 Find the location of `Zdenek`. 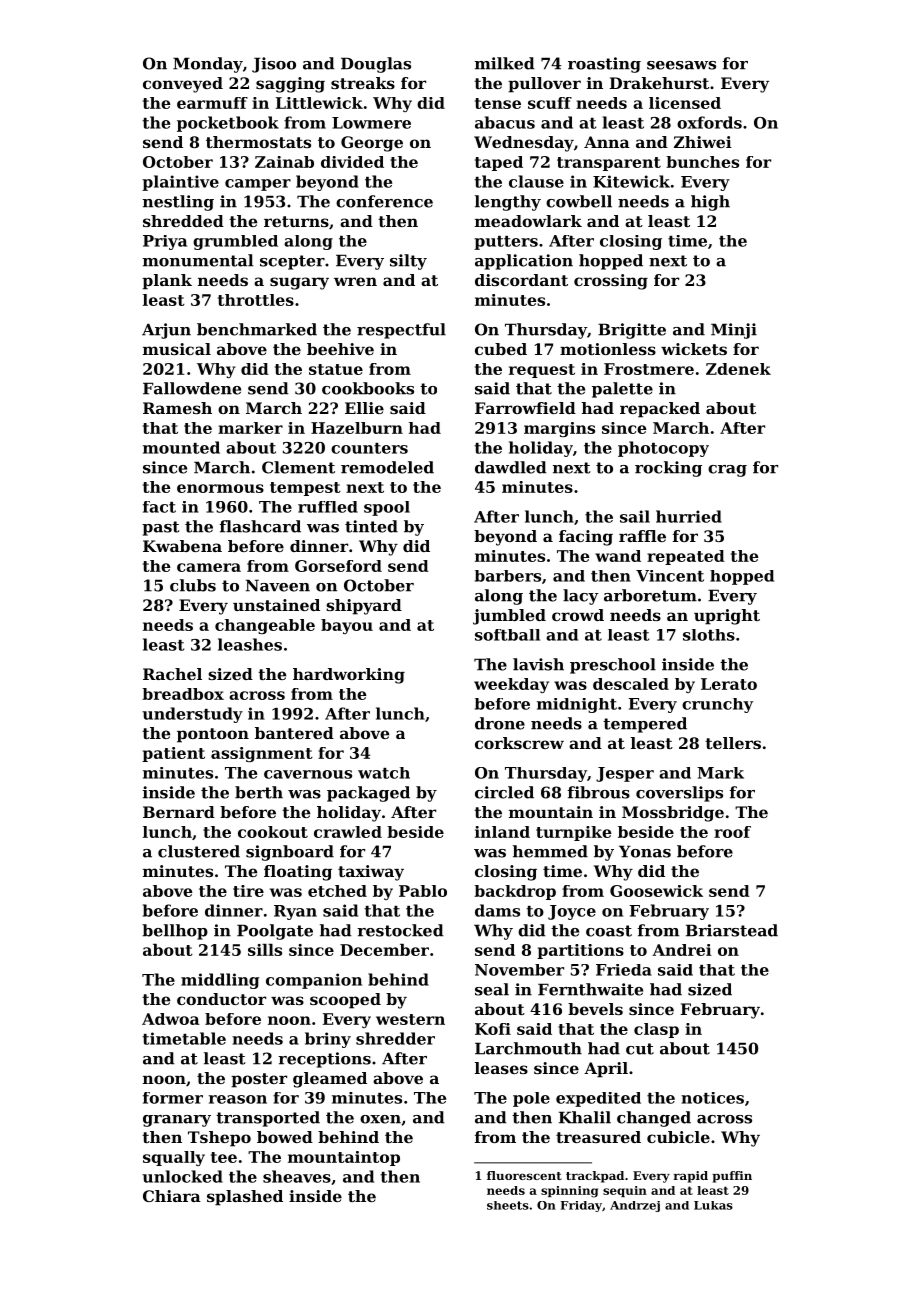

Zdenek is located at coordinates (738, 369).
